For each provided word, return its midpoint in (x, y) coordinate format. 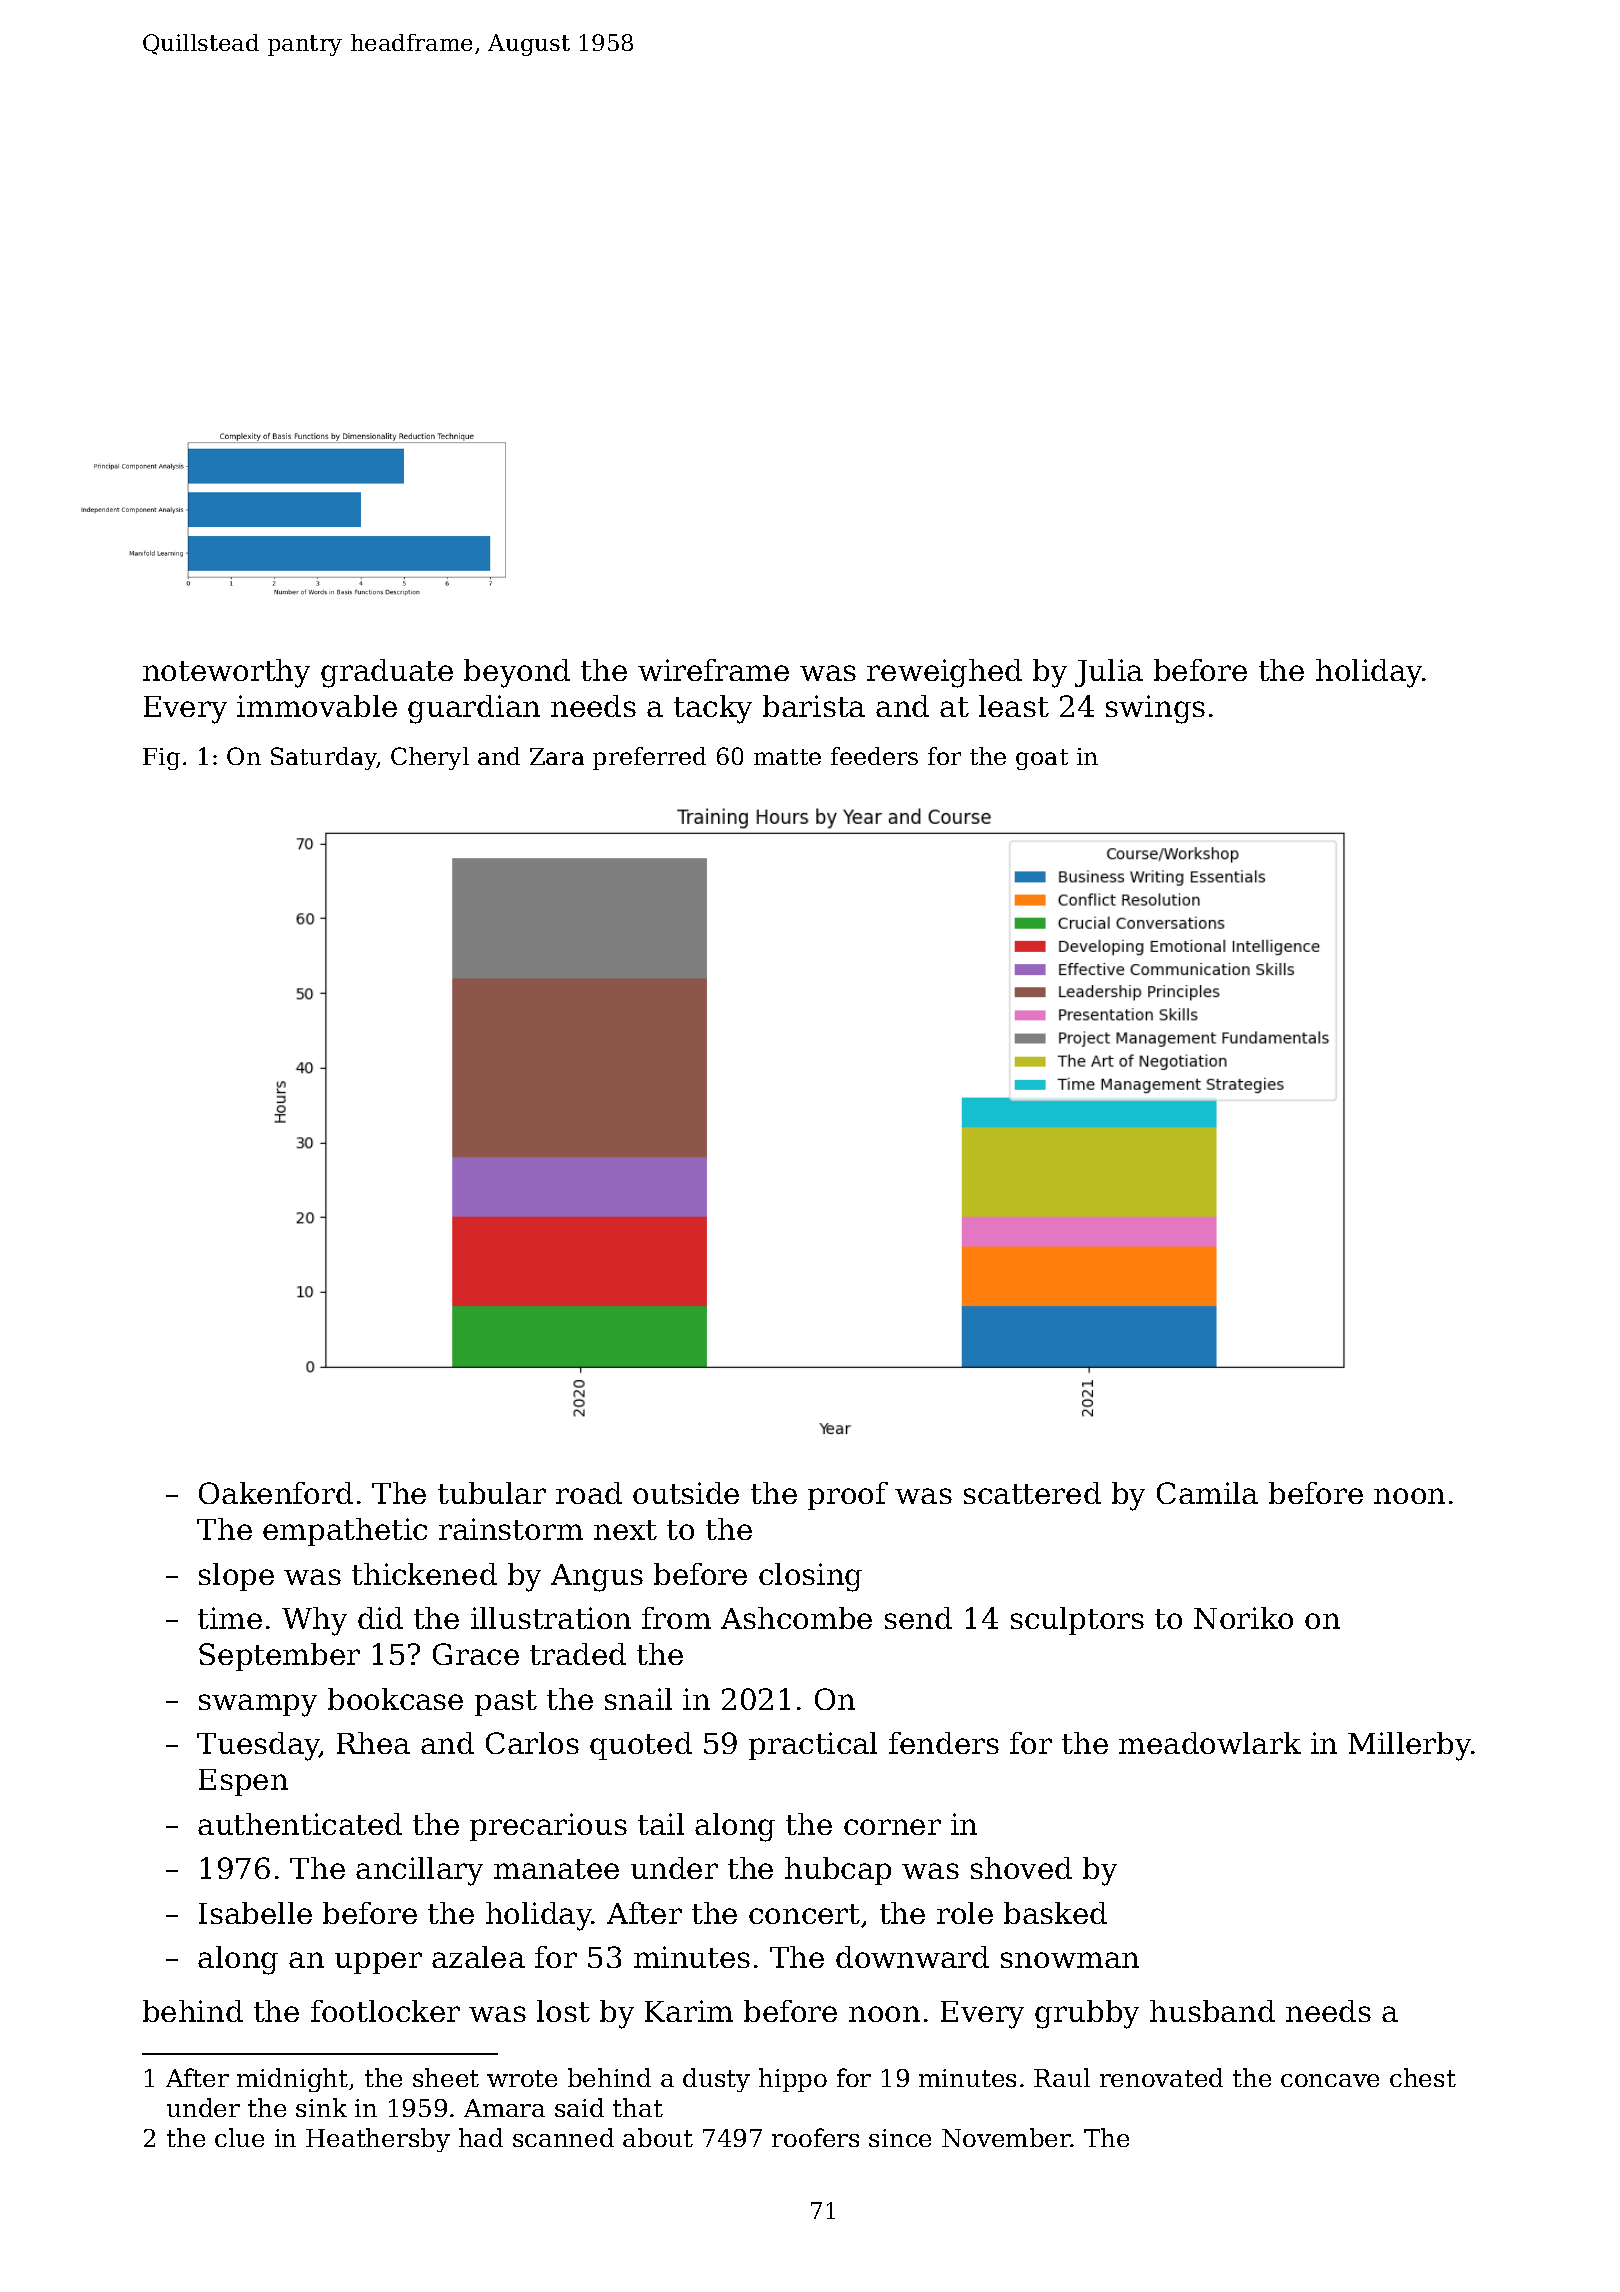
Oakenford (276, 1493)
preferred (649, 758)
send (918, 1618)
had (481, 2137)
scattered (1032, 1493)
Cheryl (430, 758)
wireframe (713, 670)
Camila (1207, 1493)
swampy (258, 1705)
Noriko (1243, 1618)
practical (813, 1746)
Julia (1109, 673)
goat (1042, 759)
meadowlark (1210, 1743)
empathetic (345, 1532)
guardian (474, 709)
